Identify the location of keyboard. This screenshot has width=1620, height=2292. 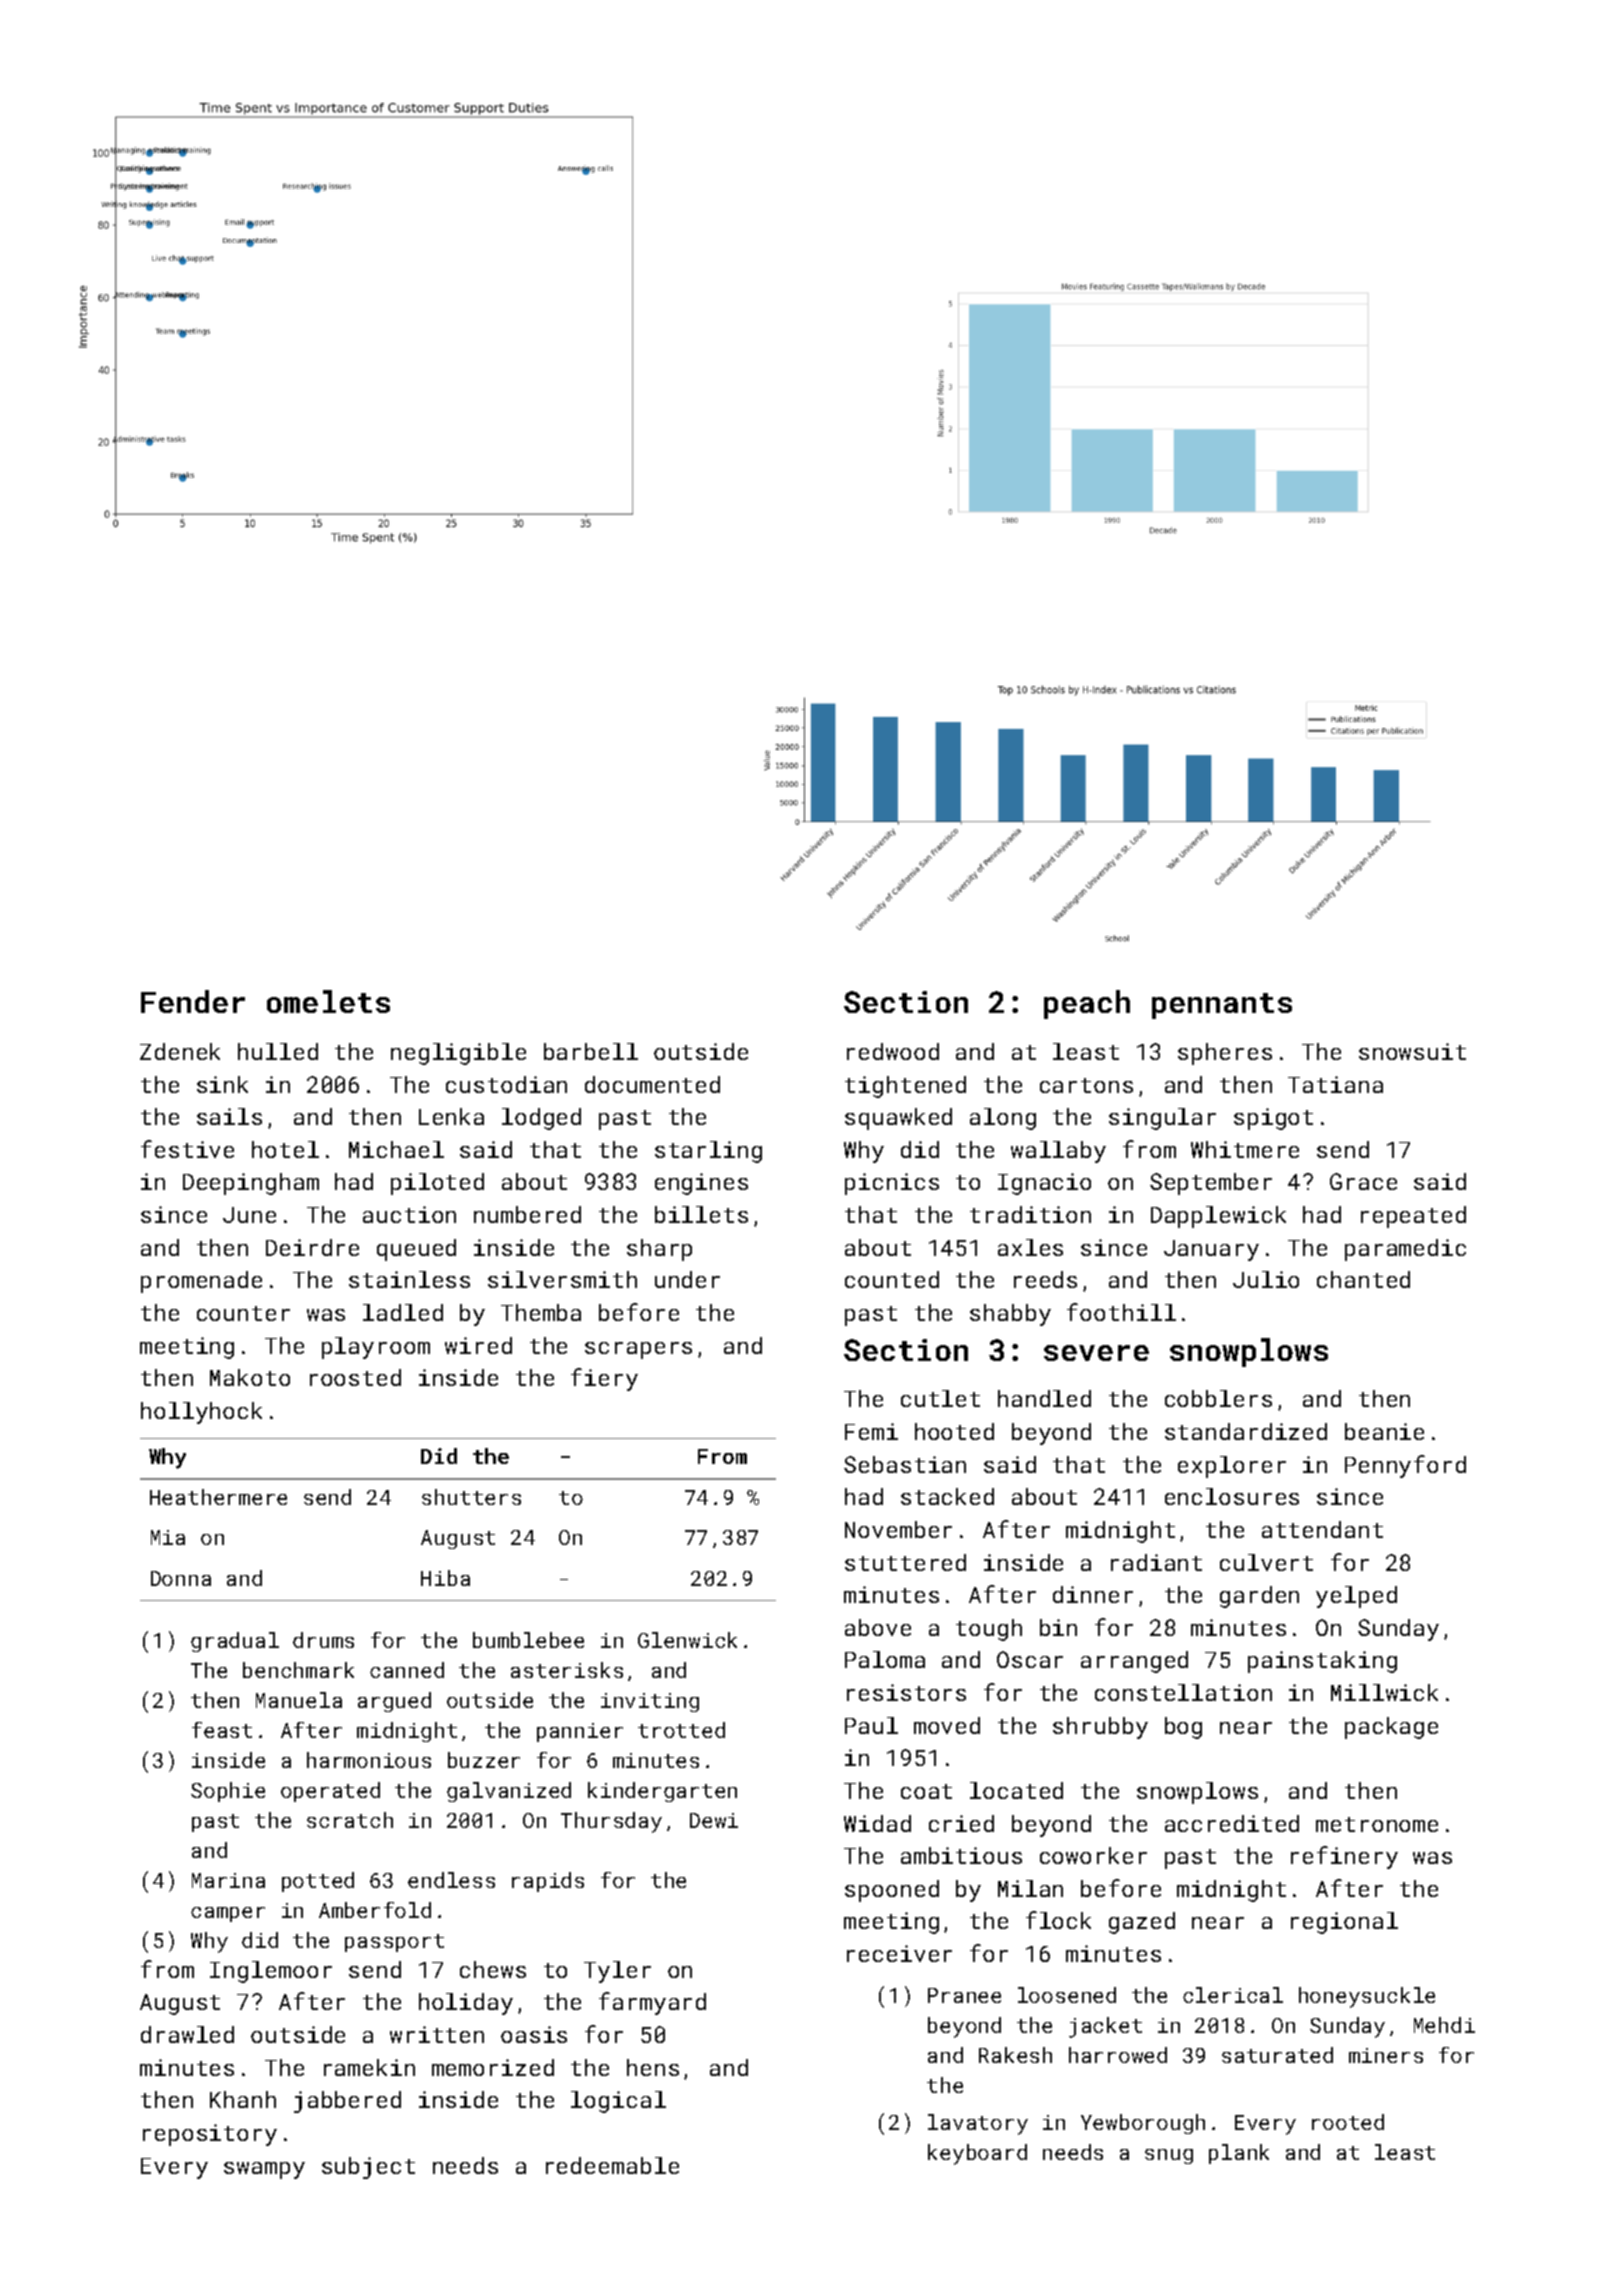
(977, 2154).
